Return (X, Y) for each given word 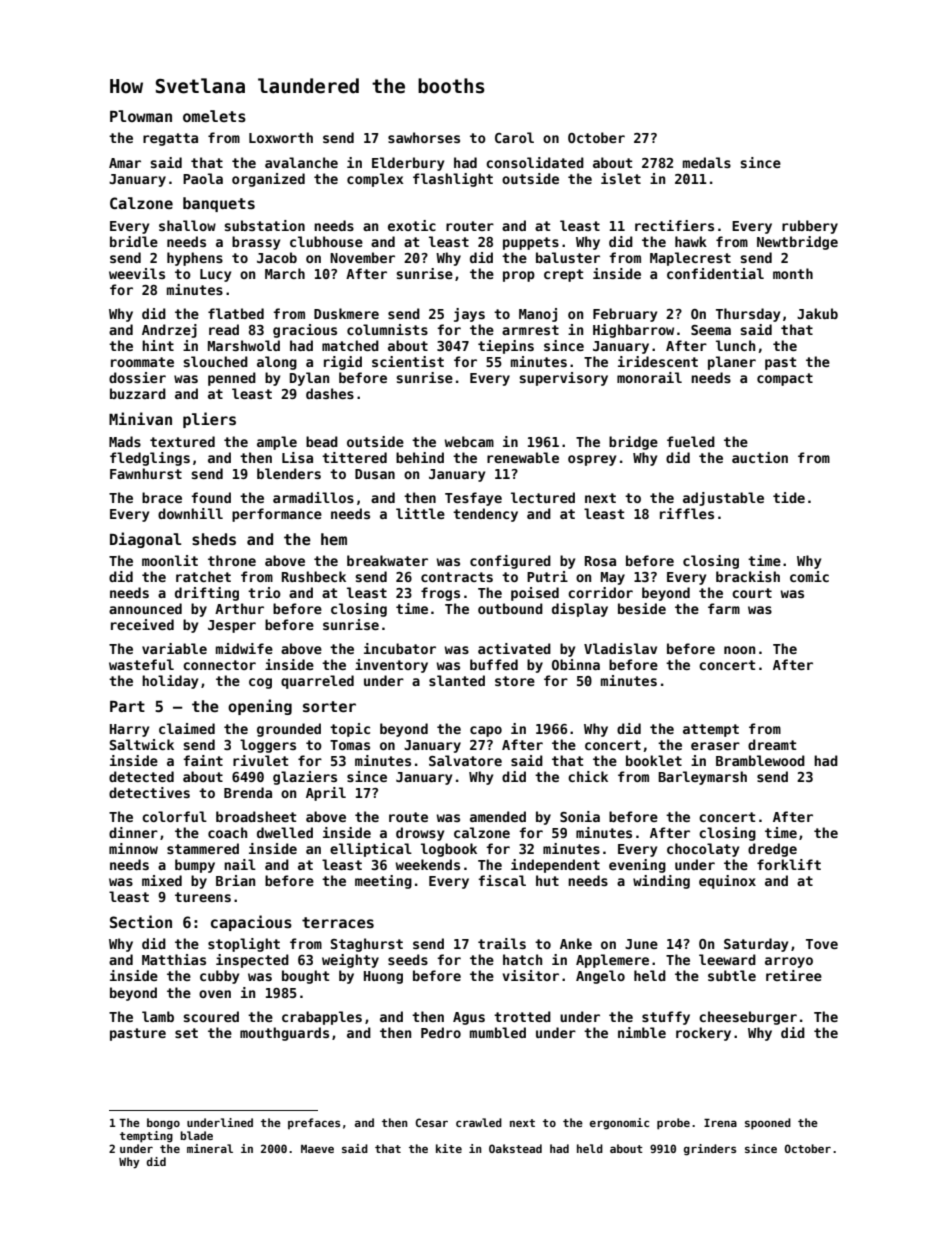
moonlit (170, 560)
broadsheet (256, 816)
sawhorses (424, 137)
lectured (543, 497)
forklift (789, 864)
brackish (748, 576)
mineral (210, 1148)
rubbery (810, 227)
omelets (214, 116)
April (326, 794)
